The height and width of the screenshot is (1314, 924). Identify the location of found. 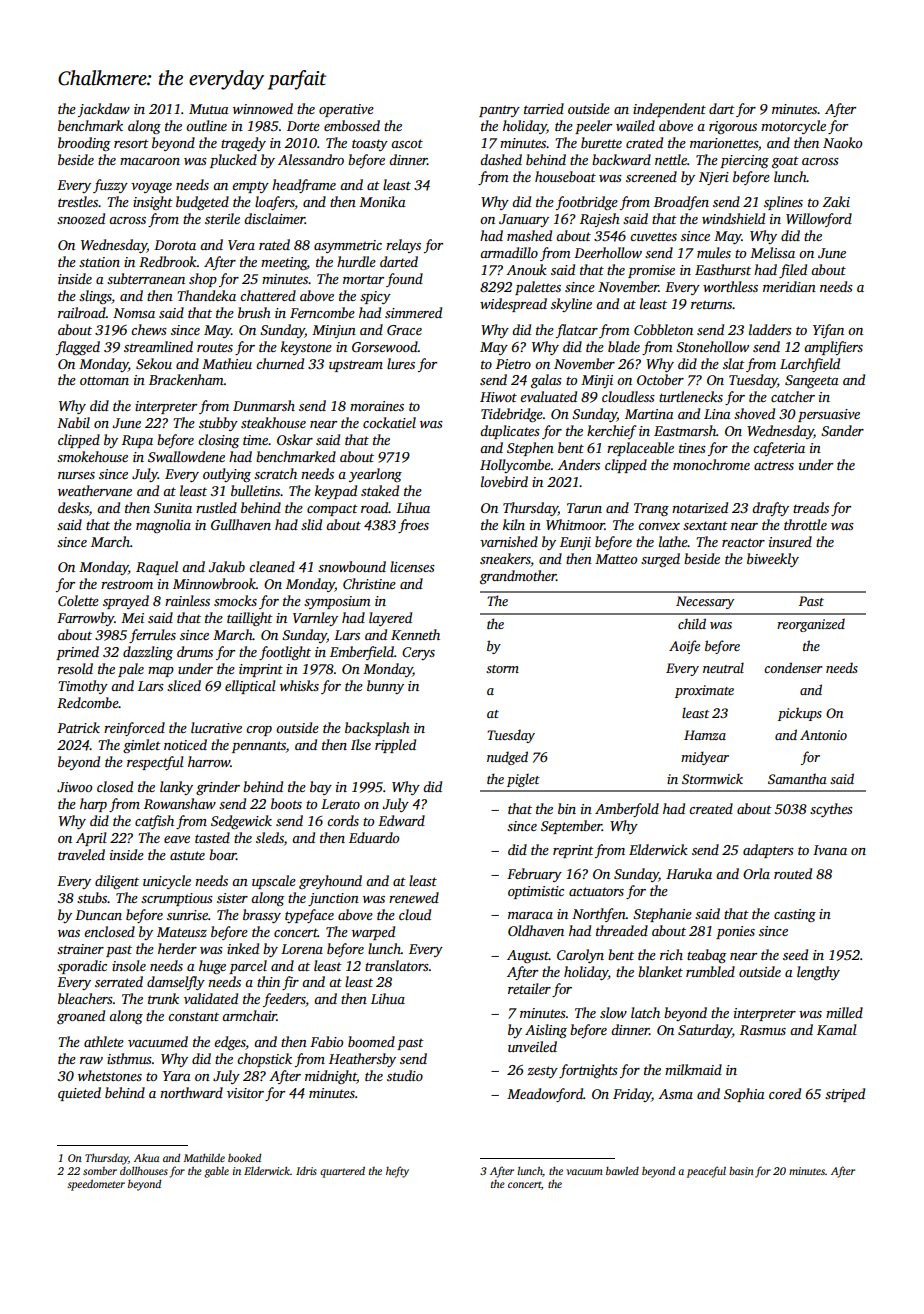
(404, 280).
